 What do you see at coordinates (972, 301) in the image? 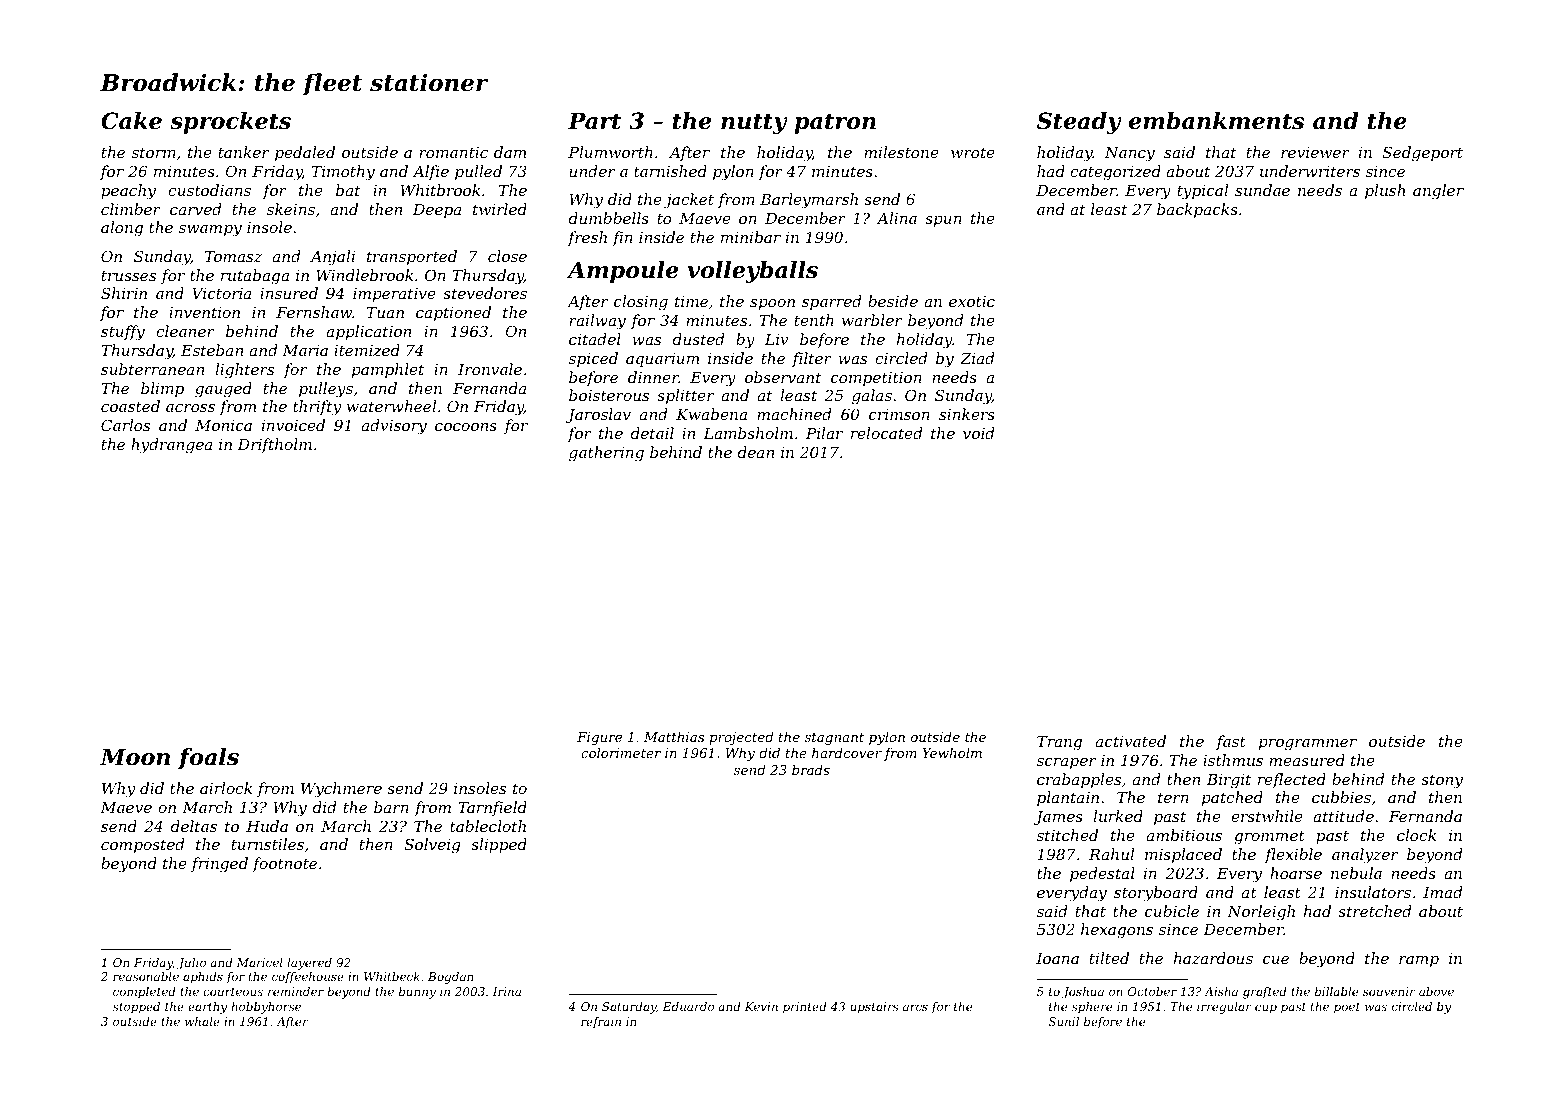
I see `exotic` at bounding box center [972, 301].
